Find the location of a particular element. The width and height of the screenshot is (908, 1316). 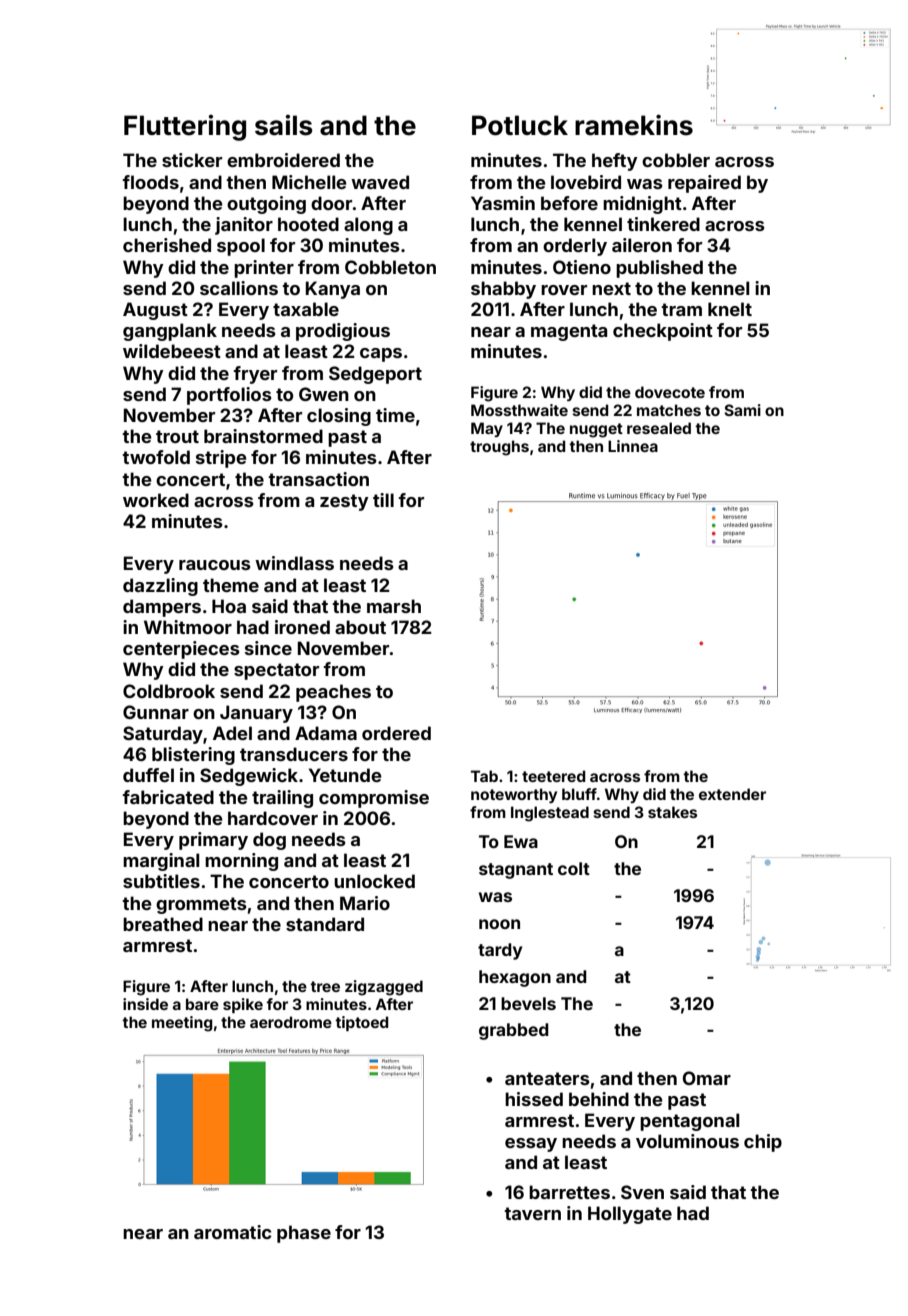

lovebird is located at coordinates (586, 182).
